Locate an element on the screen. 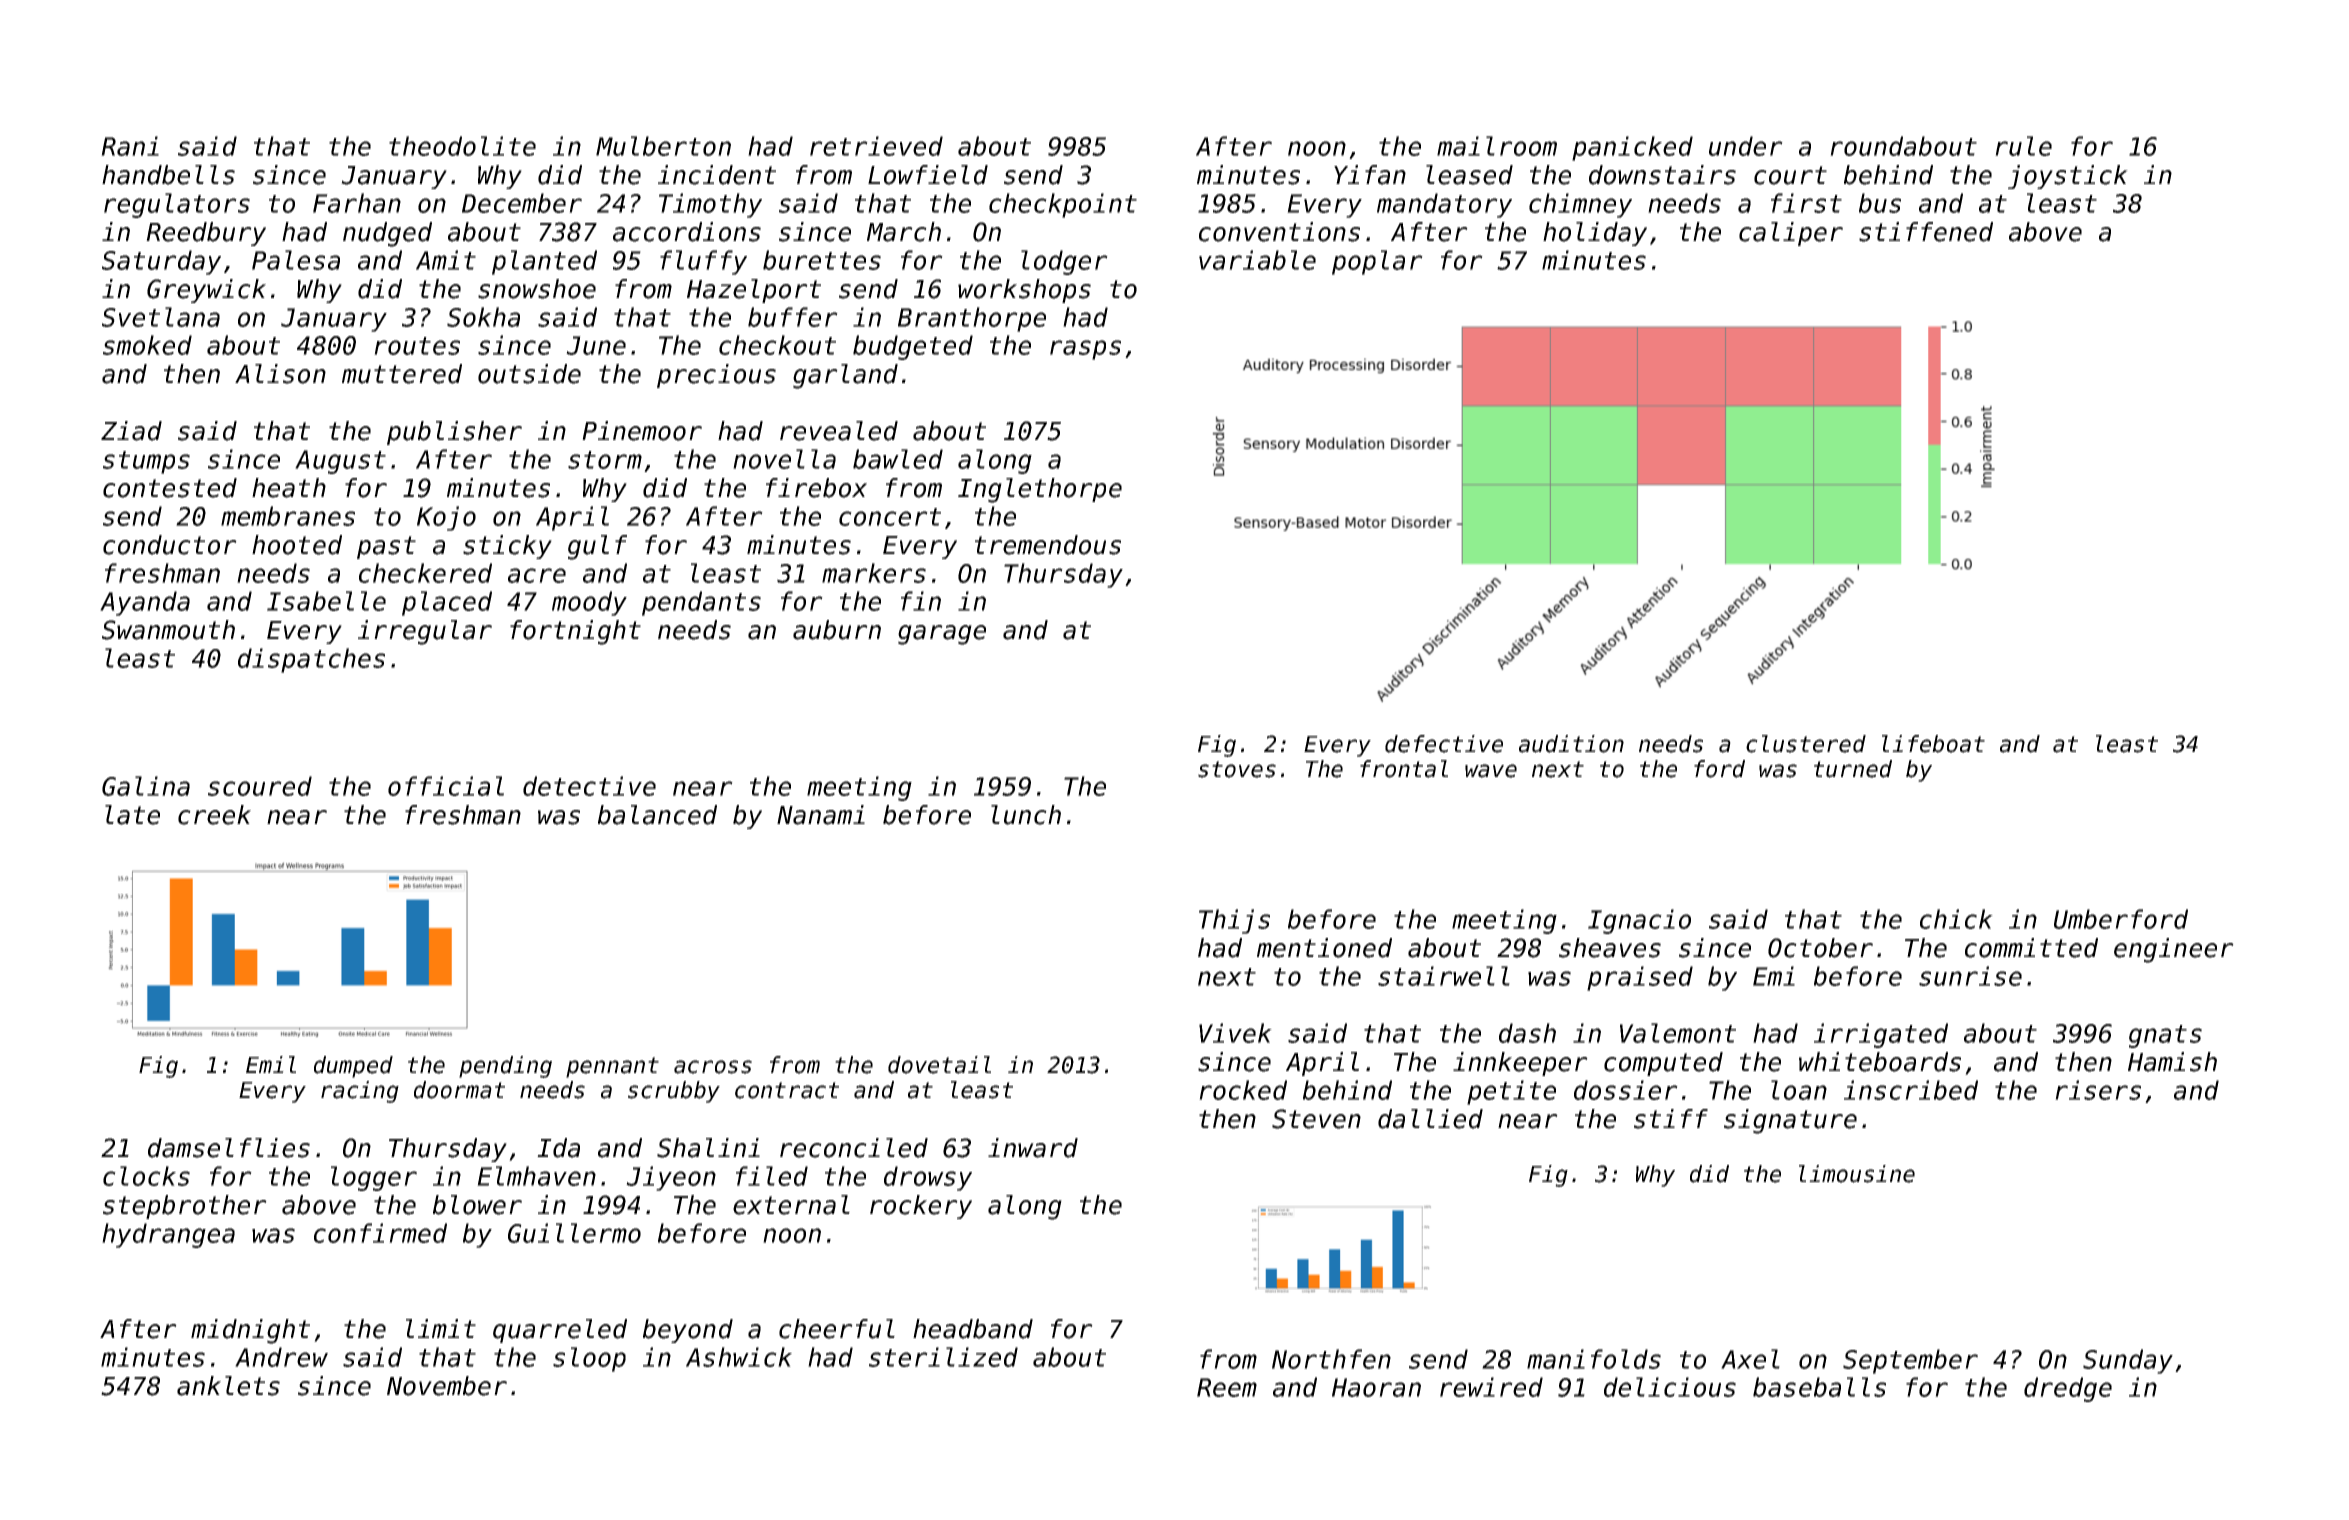  chick is located at coordinates (1956, 919).
